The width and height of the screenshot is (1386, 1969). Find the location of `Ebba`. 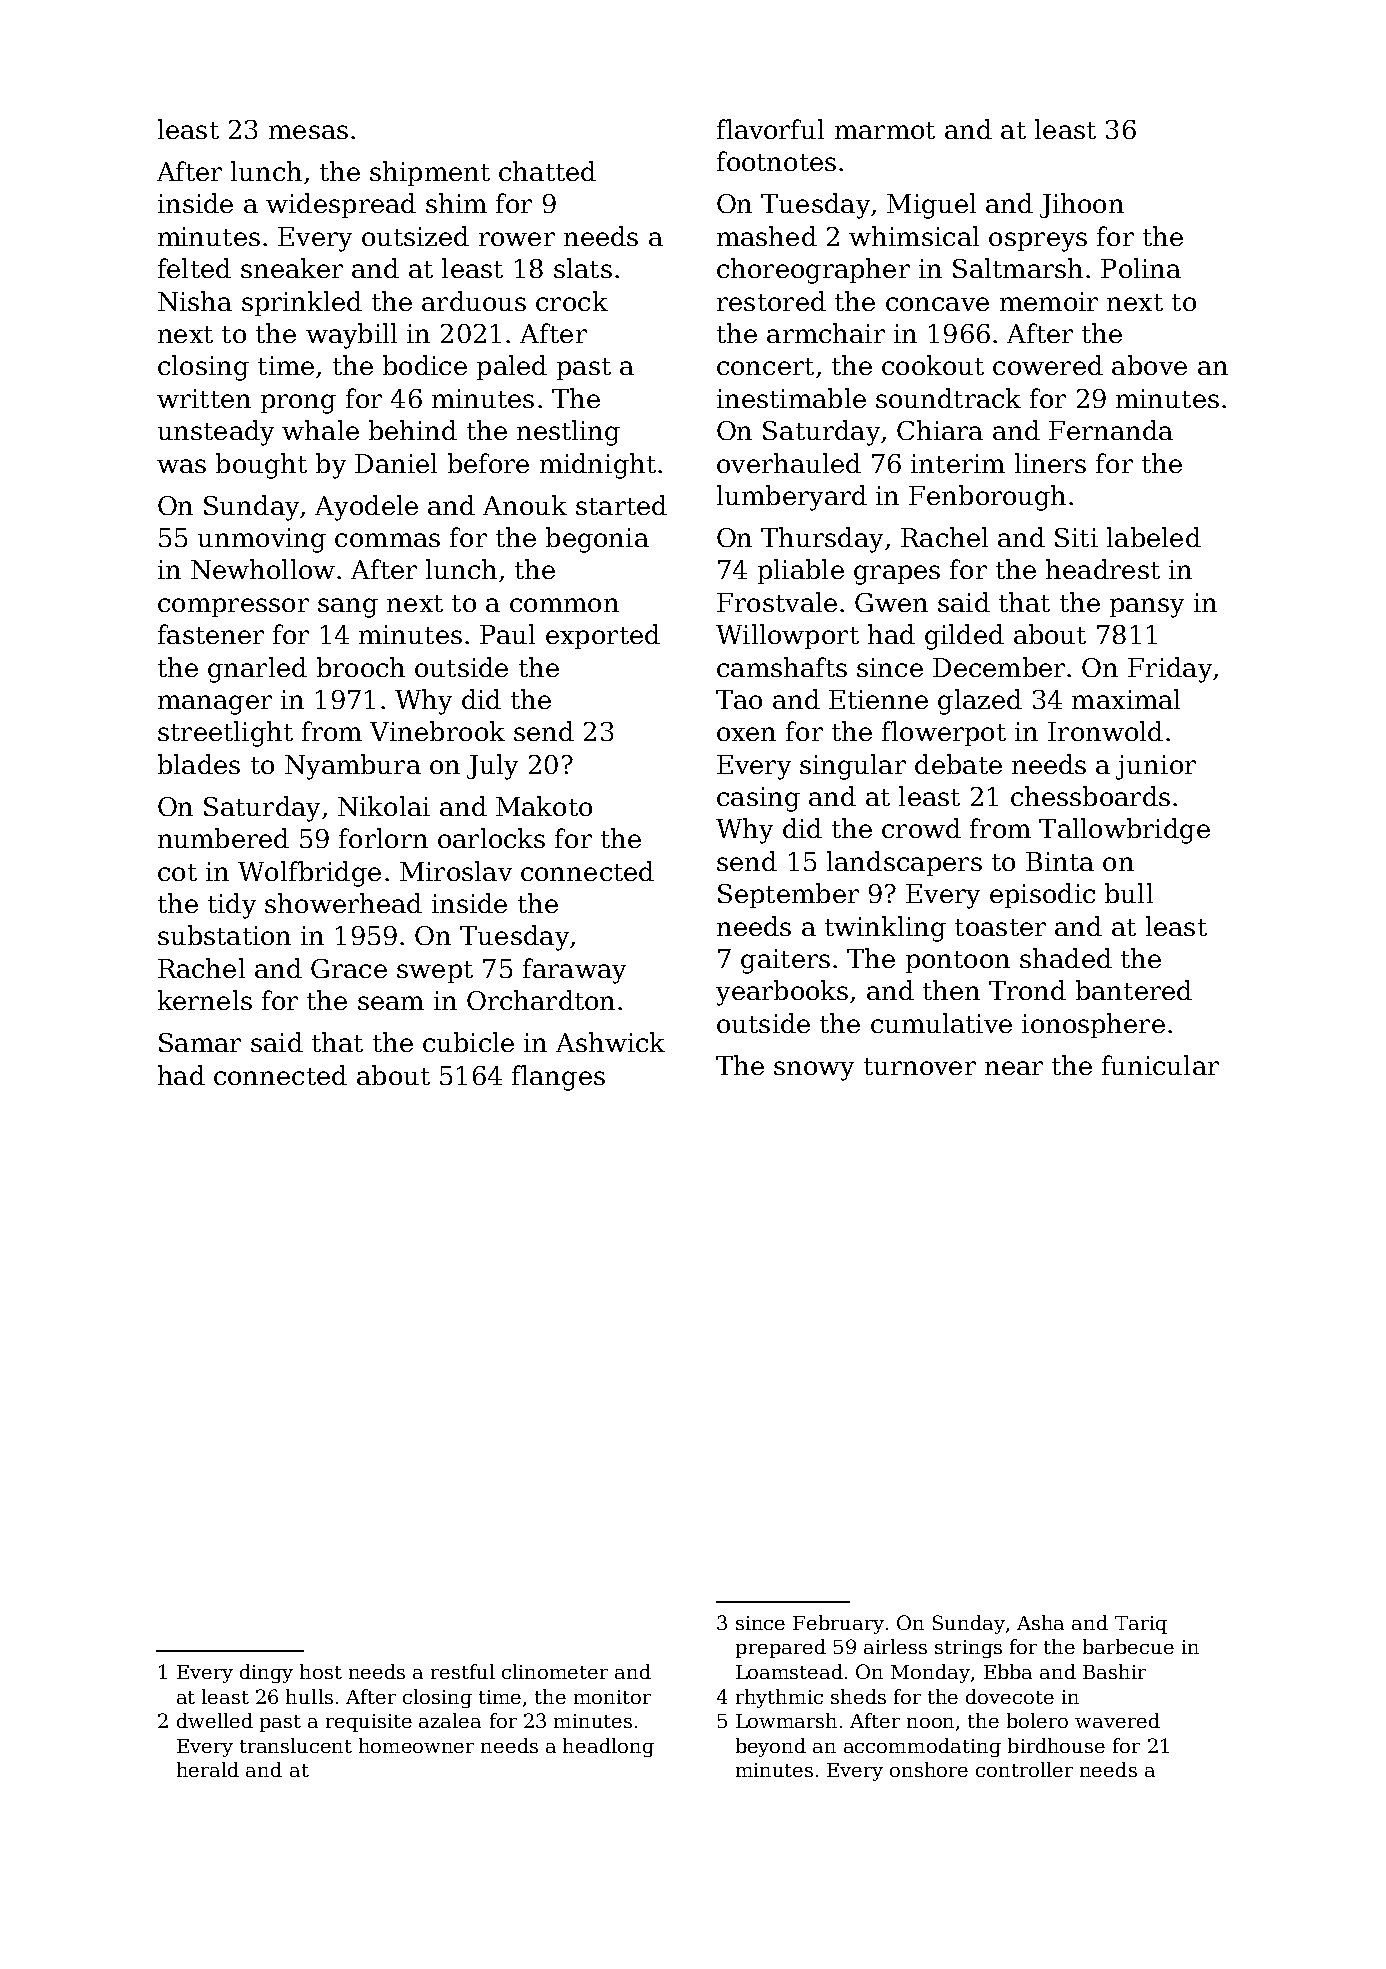

Ebba is located at coordinates (1008, 1671).
